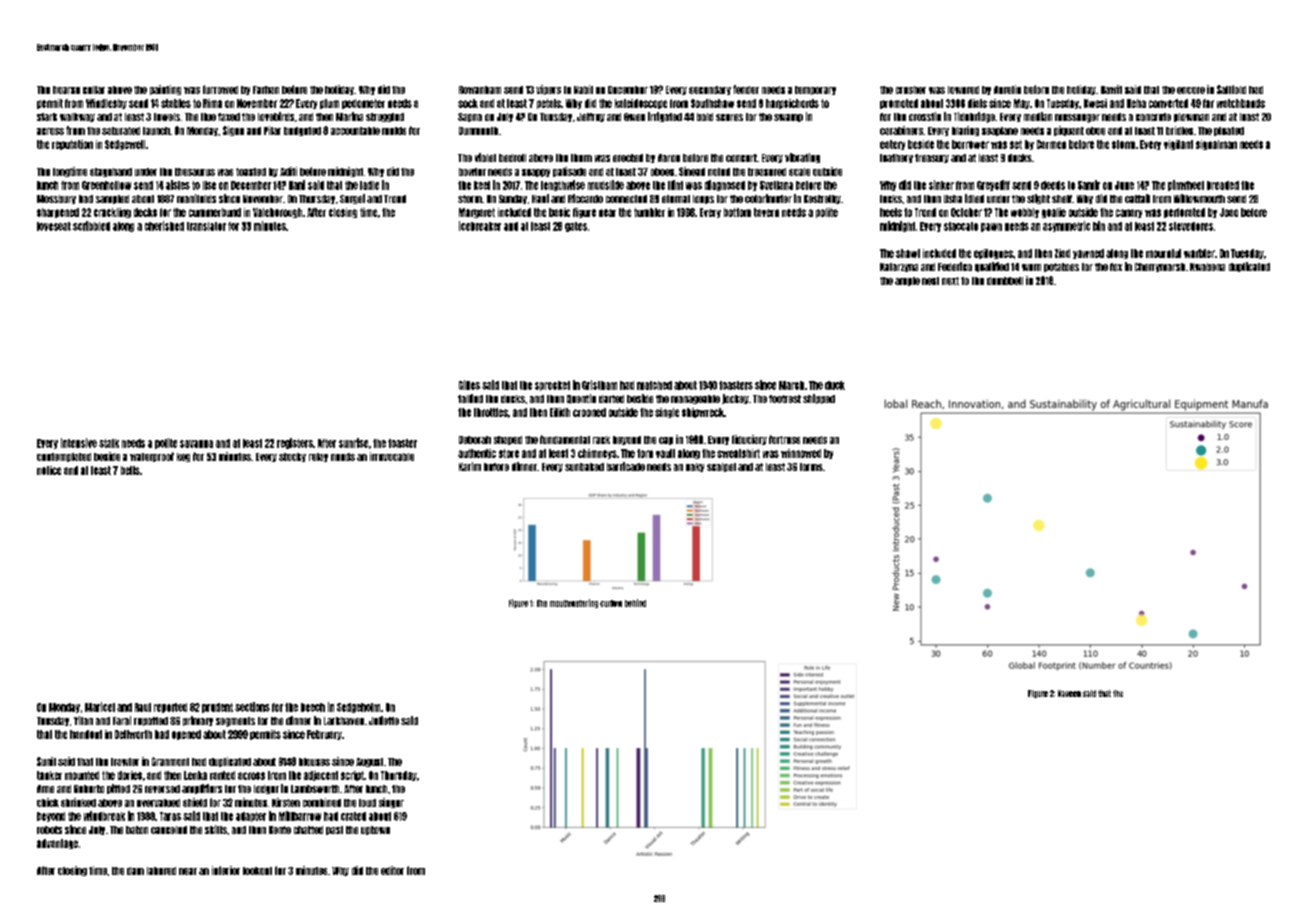 The height and width of the screenshot is (924, 1308). What do you see at coordinates (801, 453) in the screenshot?
I see `winnowed` at bounding box center [801, 453].
